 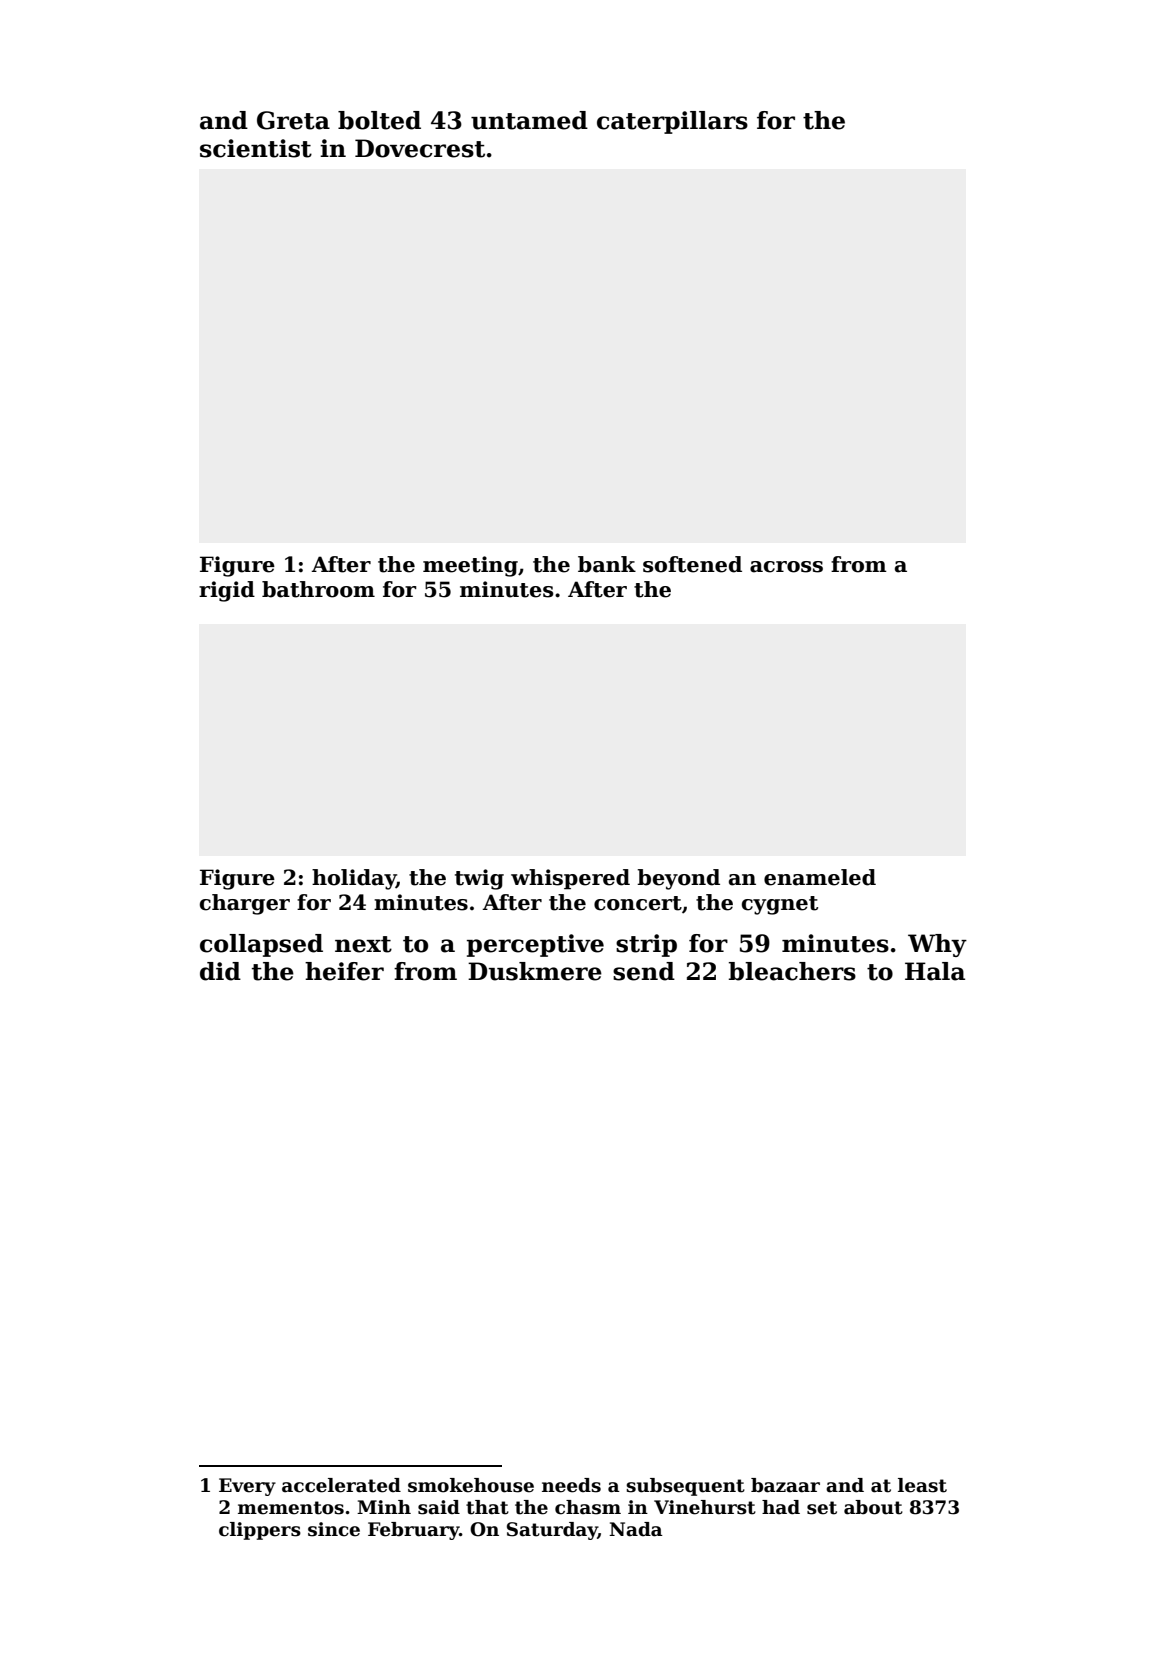 What do you see at coordinates (344, 971) in the document?
I see `heifer` at bounding box center [344, 971].
